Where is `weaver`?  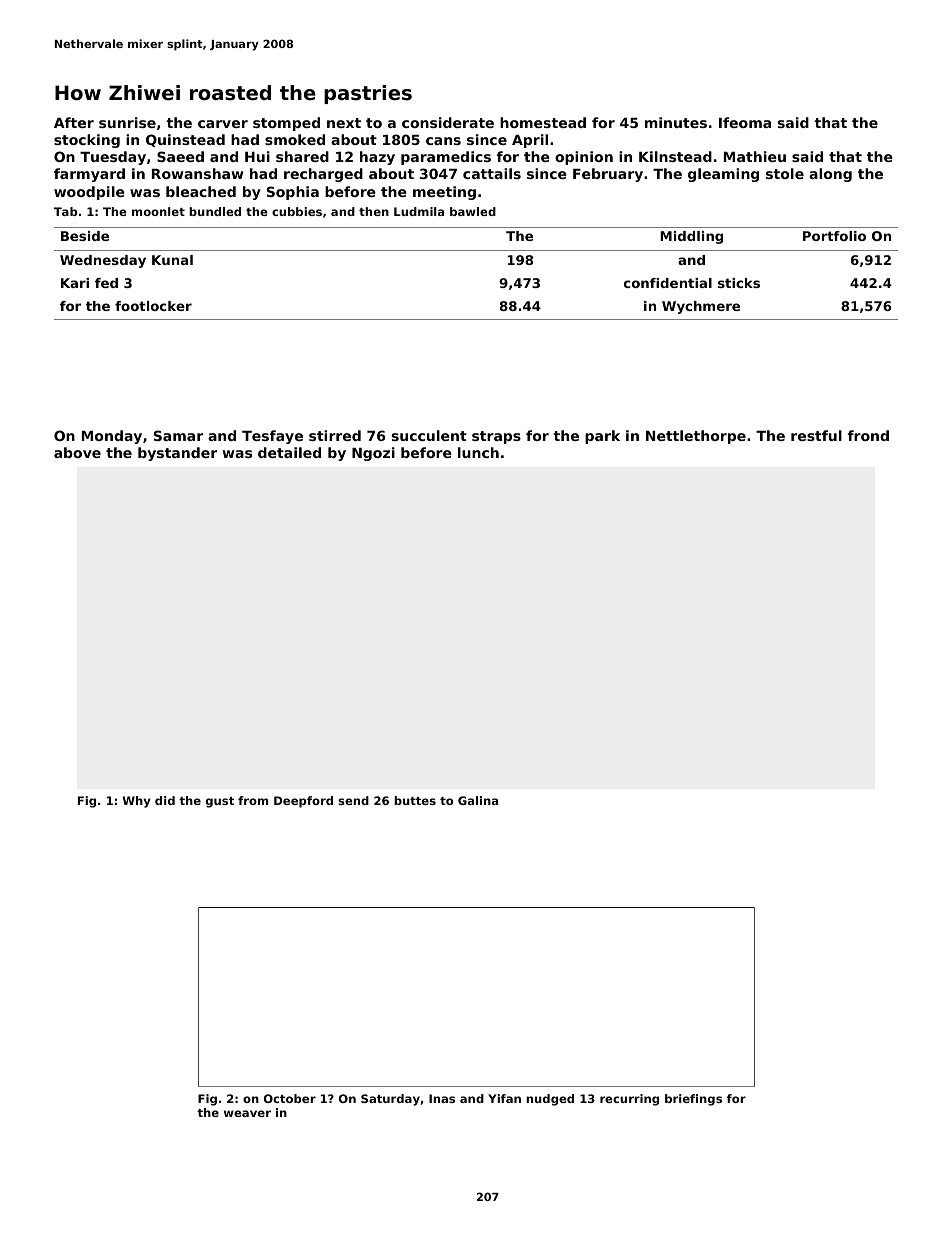 weaver is located at coordinates (247, 1113).
